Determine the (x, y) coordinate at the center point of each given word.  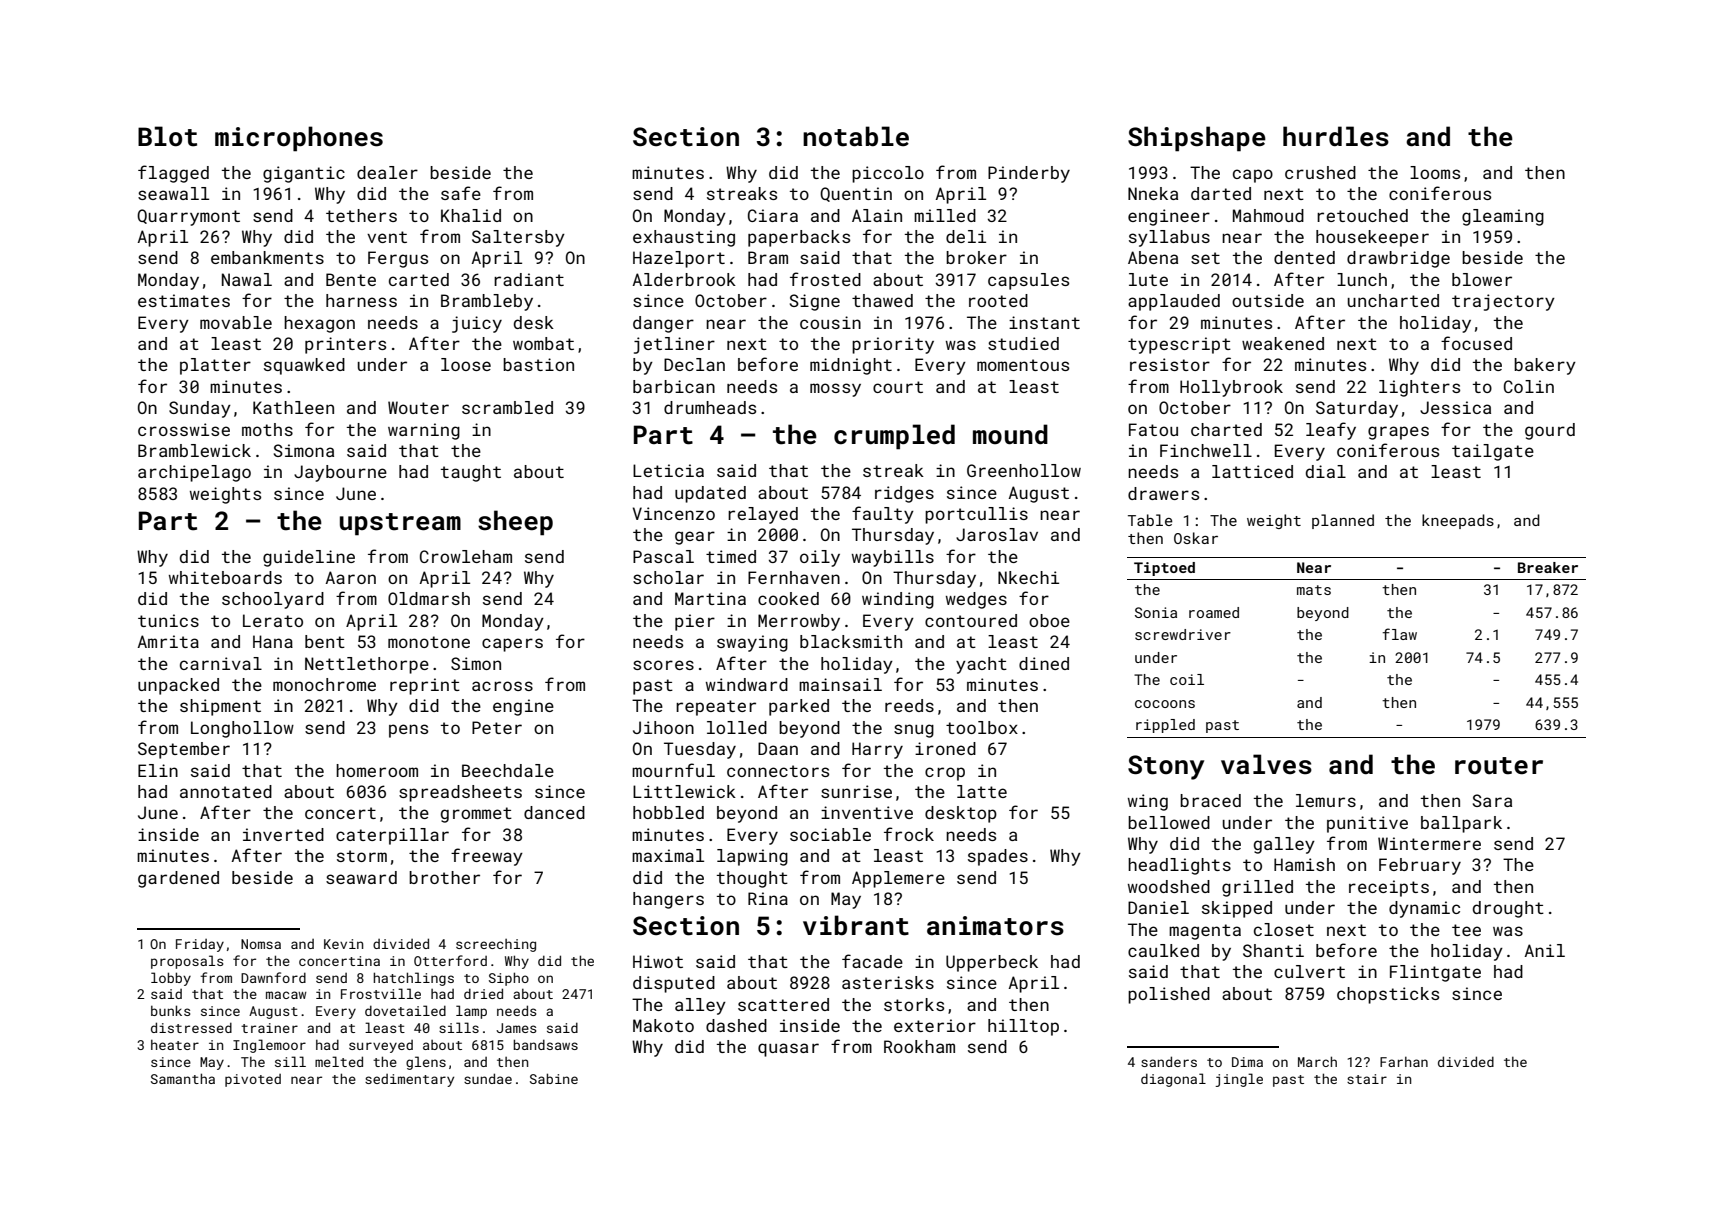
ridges (904, 494)
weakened (1283, 343)
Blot (167, 136)
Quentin (856, 194)
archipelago (194, 473)
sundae (488, 1078)
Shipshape (1197, 139)
